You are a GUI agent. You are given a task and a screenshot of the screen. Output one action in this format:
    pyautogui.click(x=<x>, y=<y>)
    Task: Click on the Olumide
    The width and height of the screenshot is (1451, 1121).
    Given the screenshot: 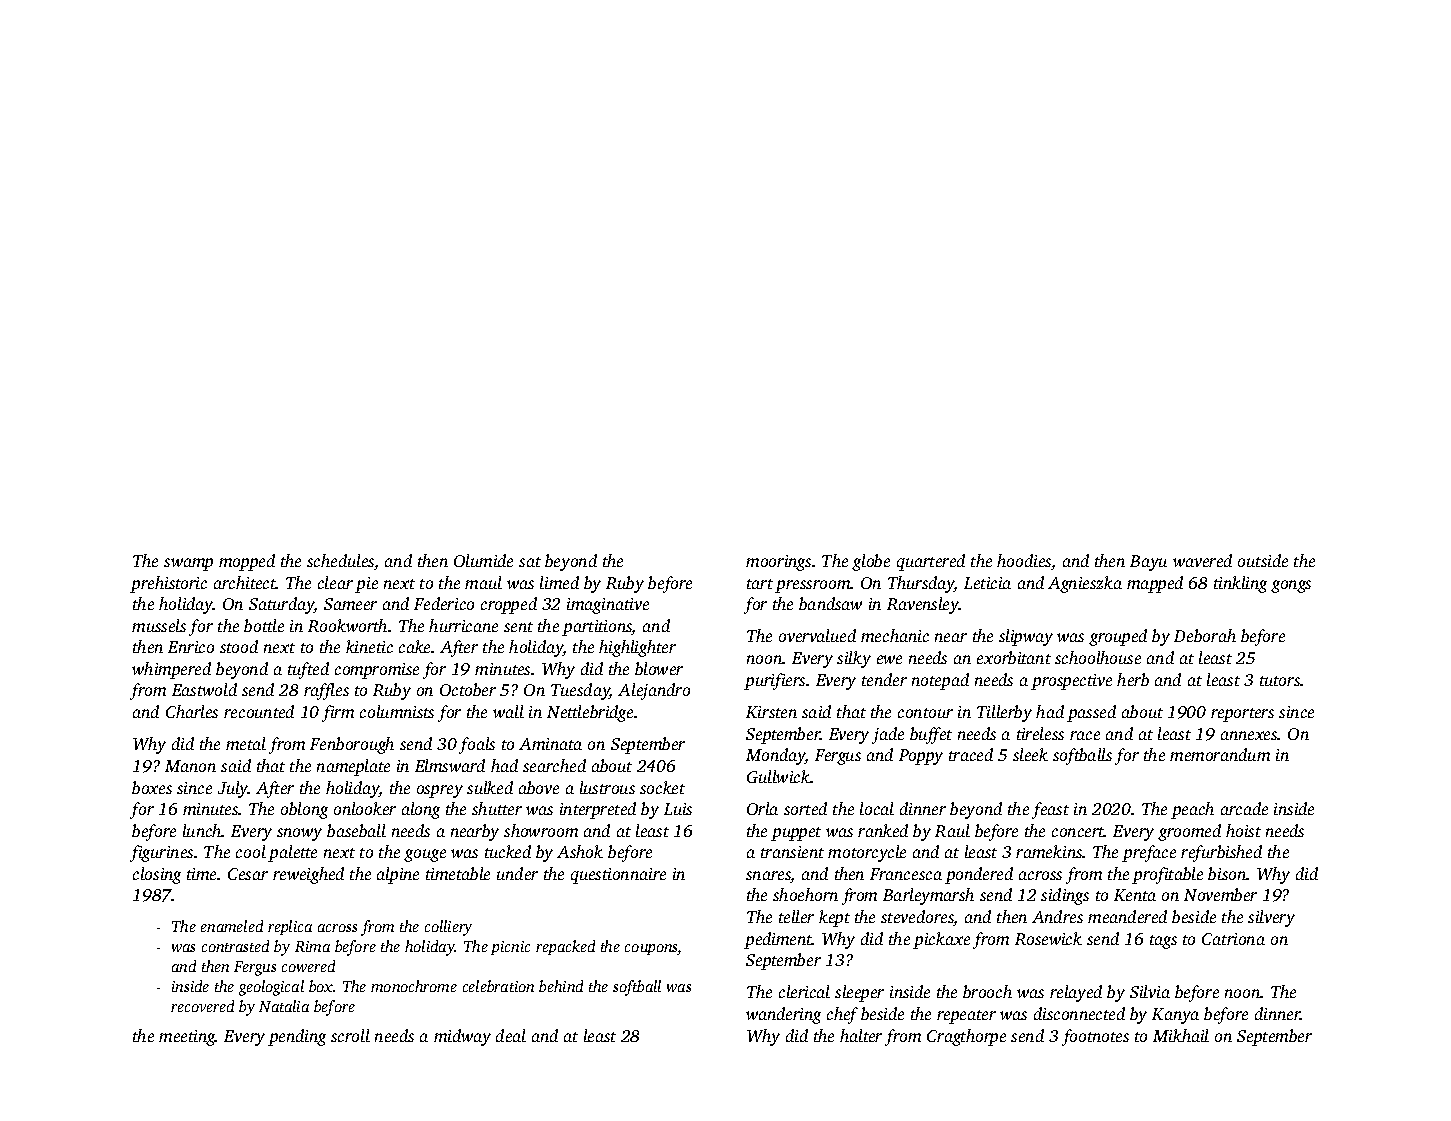 What is the action you would take?
    pyautogui.click(x=483, y=560)
